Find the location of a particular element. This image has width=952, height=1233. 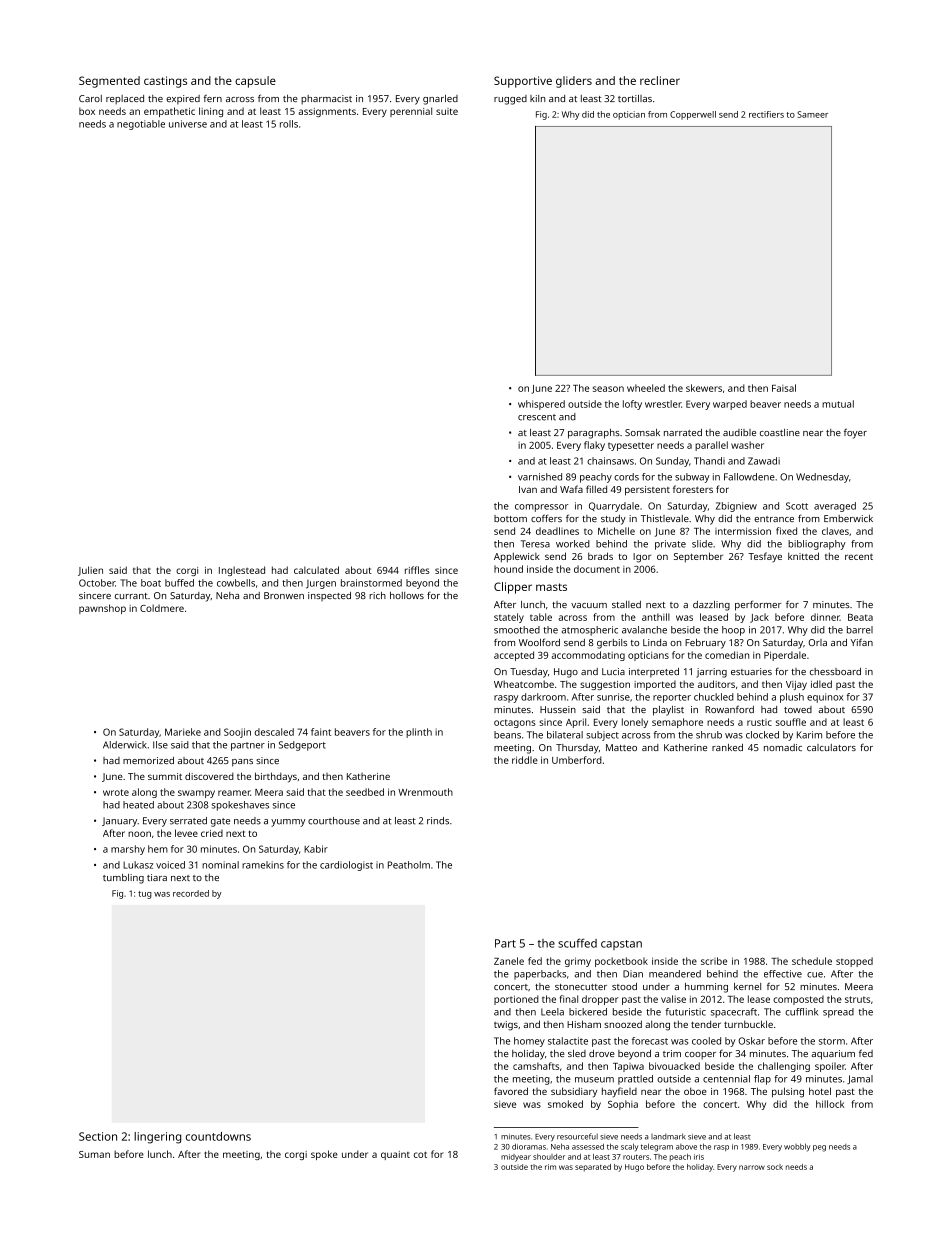

gnarled is located at coordinates (440, 100).
